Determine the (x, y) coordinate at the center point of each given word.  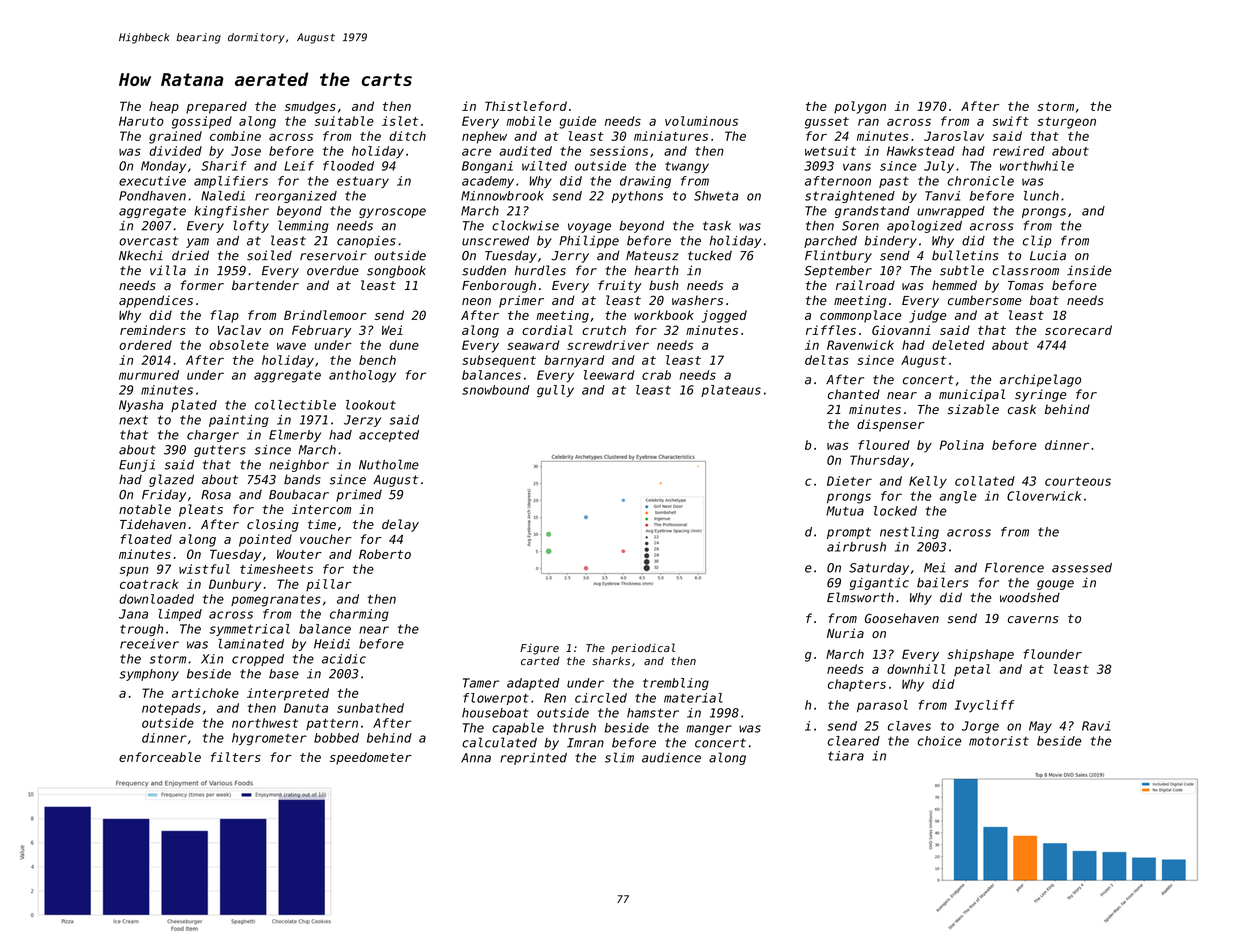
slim (619, 757)
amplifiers (231, 182)
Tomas (1026, 285)
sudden (484, 270)
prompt (849, 533)
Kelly (928, 482)
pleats (201, 510)
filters (235, 757)
